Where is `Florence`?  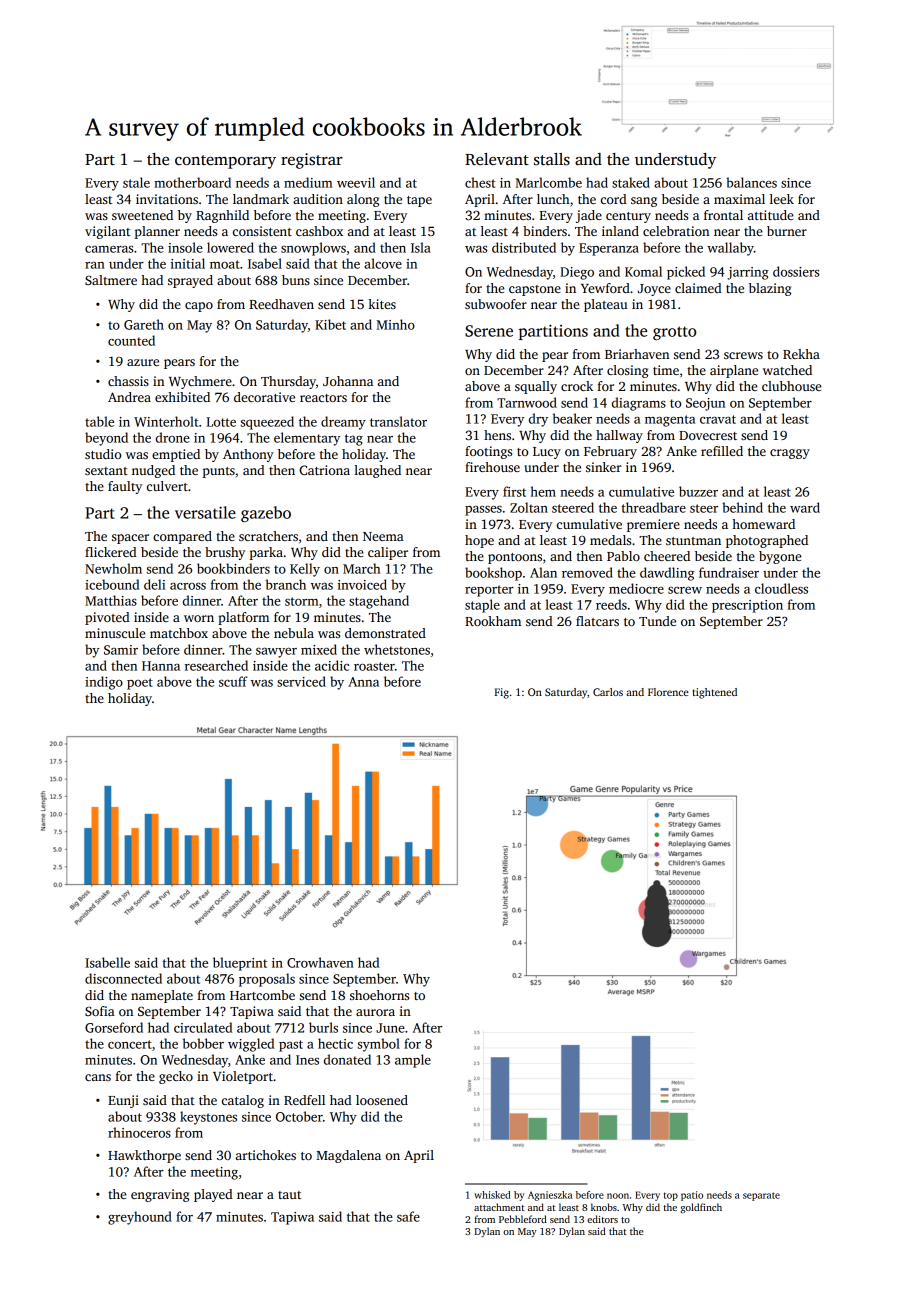
Florence is located at coordinates (668, 692).
